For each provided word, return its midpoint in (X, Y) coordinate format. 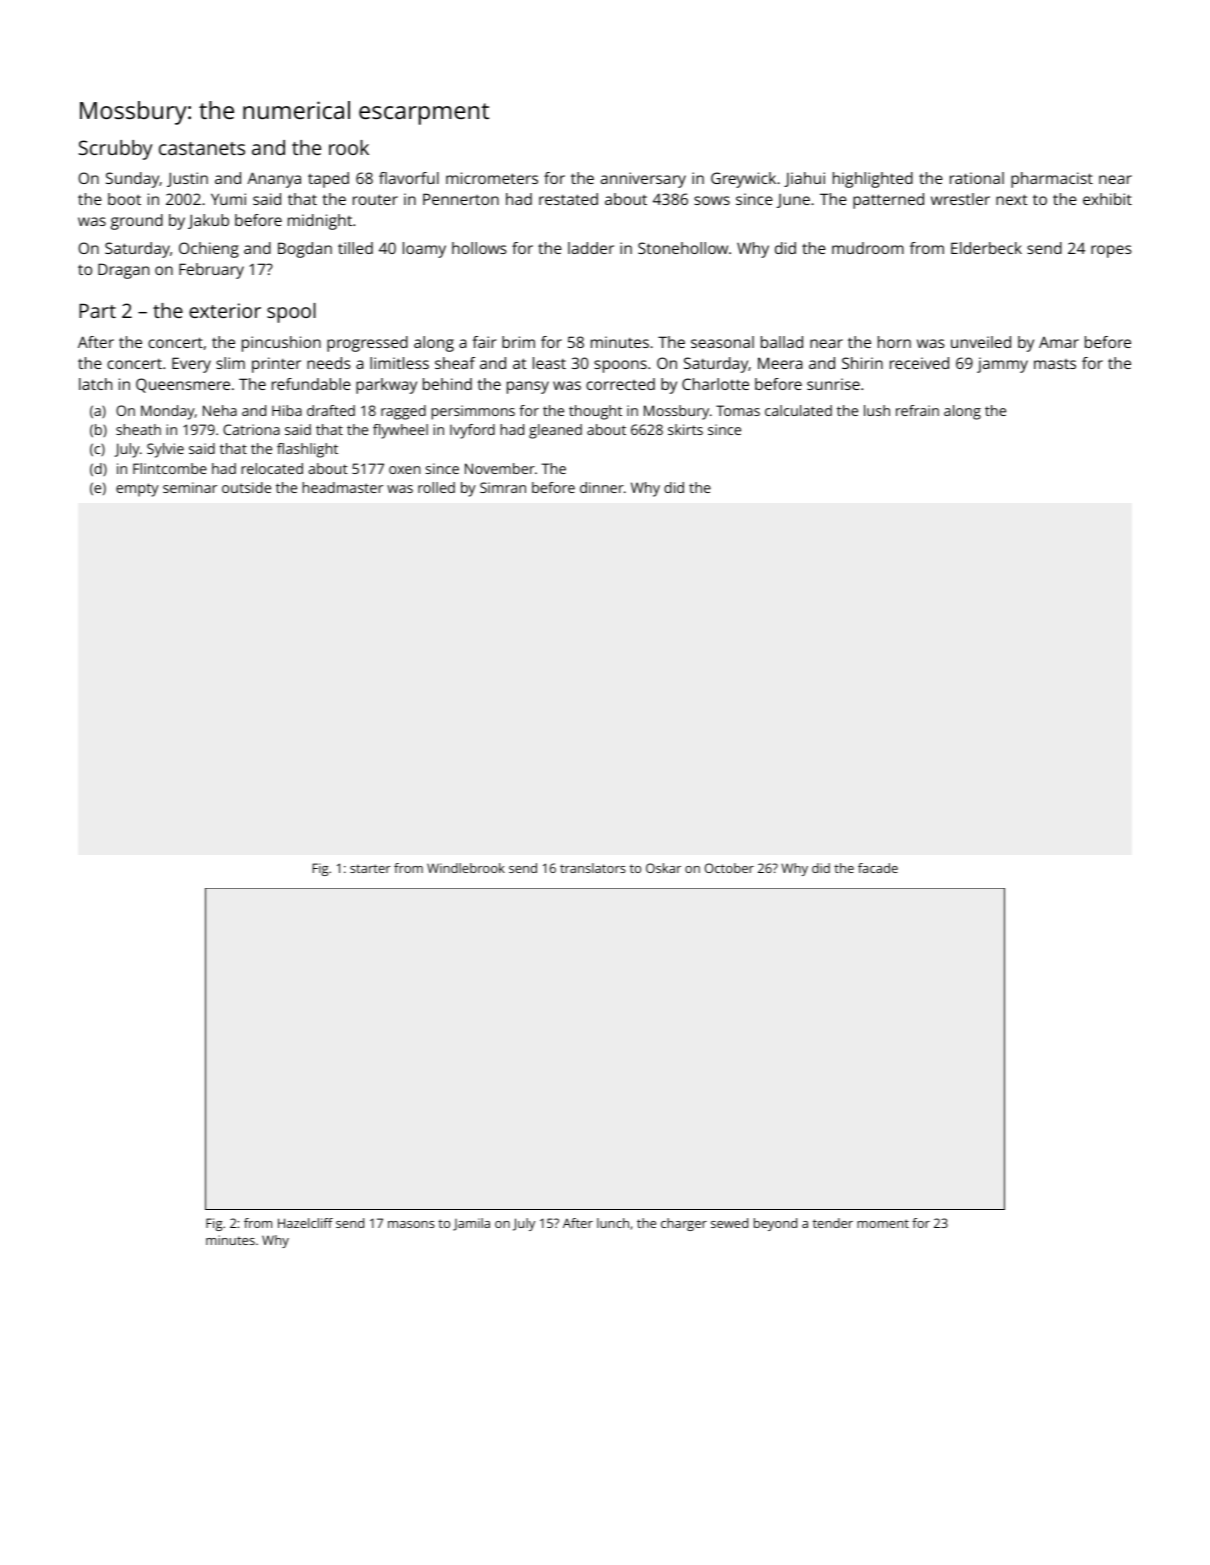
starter (370, 868)
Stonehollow (683, 248)
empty (137, 490)
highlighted (873, 180)
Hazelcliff (305, 1223)
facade (878, 868)
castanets (202, 148)
